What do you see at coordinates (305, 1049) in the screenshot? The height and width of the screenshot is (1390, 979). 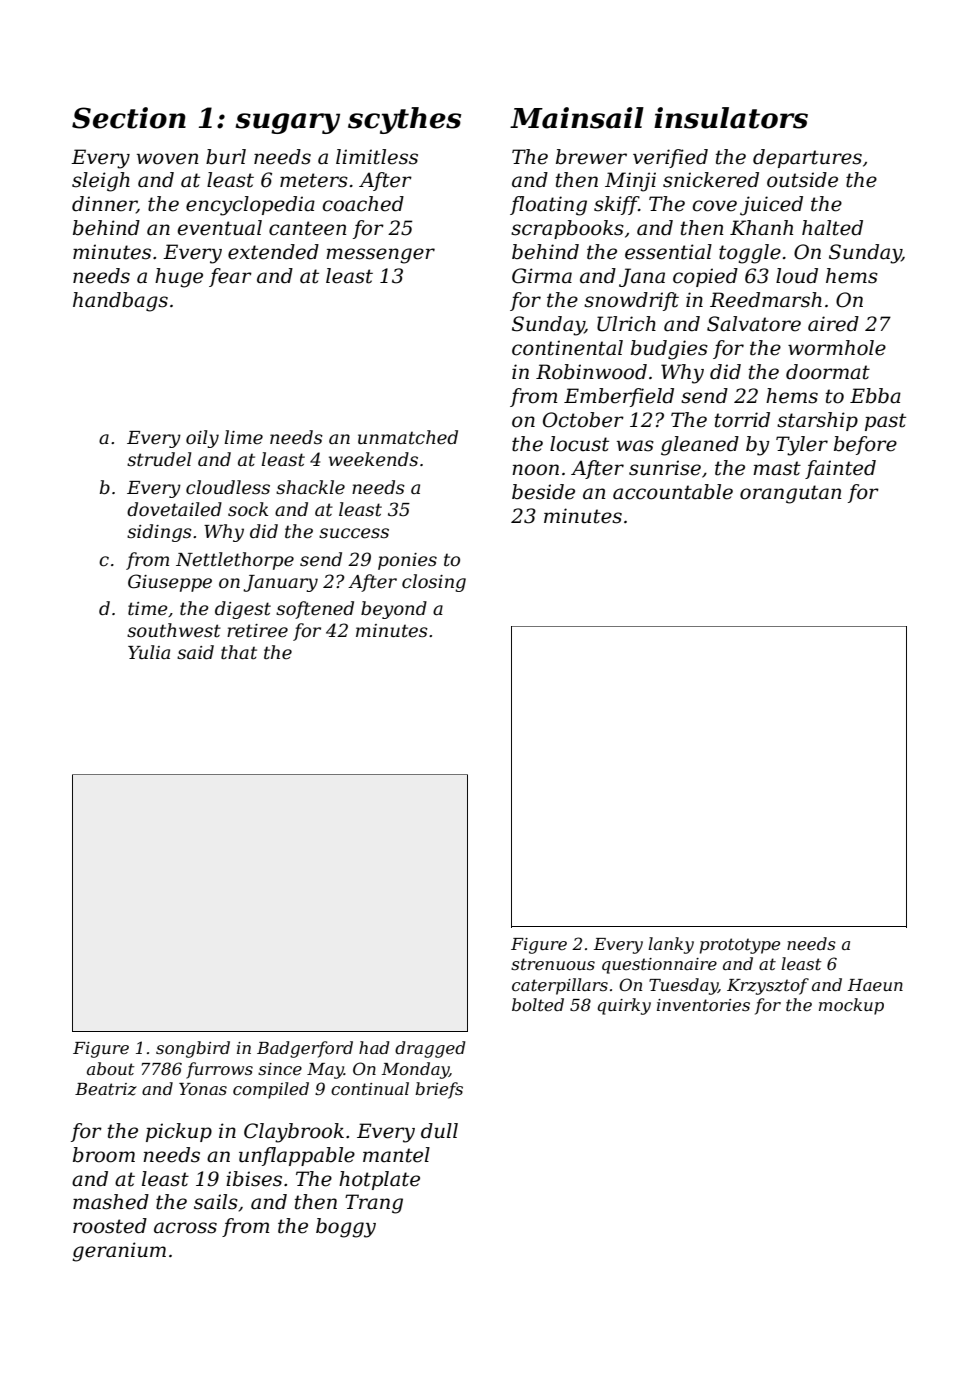 I see `Badgerford` at bounding box center [305, 1049].
